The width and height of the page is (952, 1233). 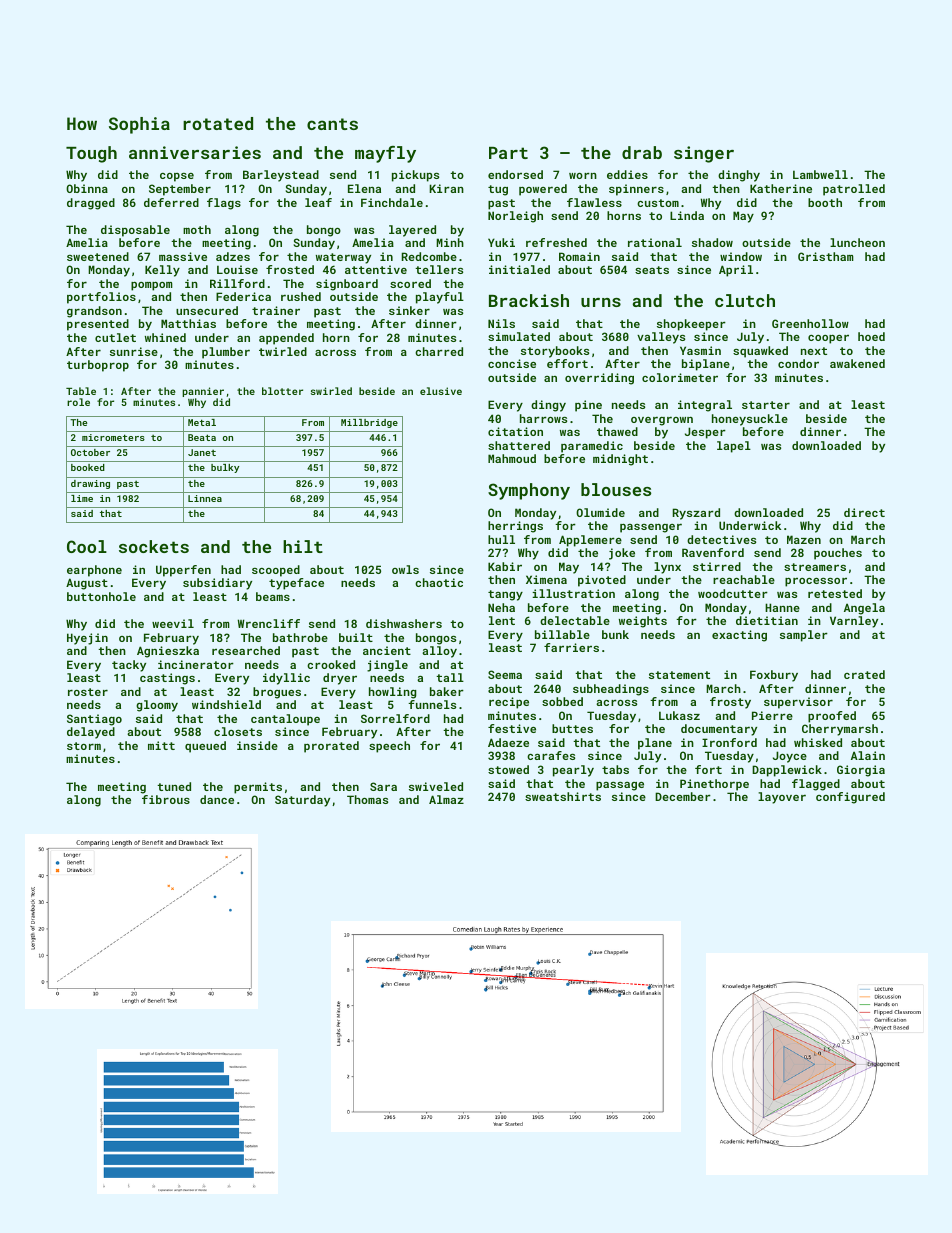 I want to click on tuned, so click(x=174, y=786).
